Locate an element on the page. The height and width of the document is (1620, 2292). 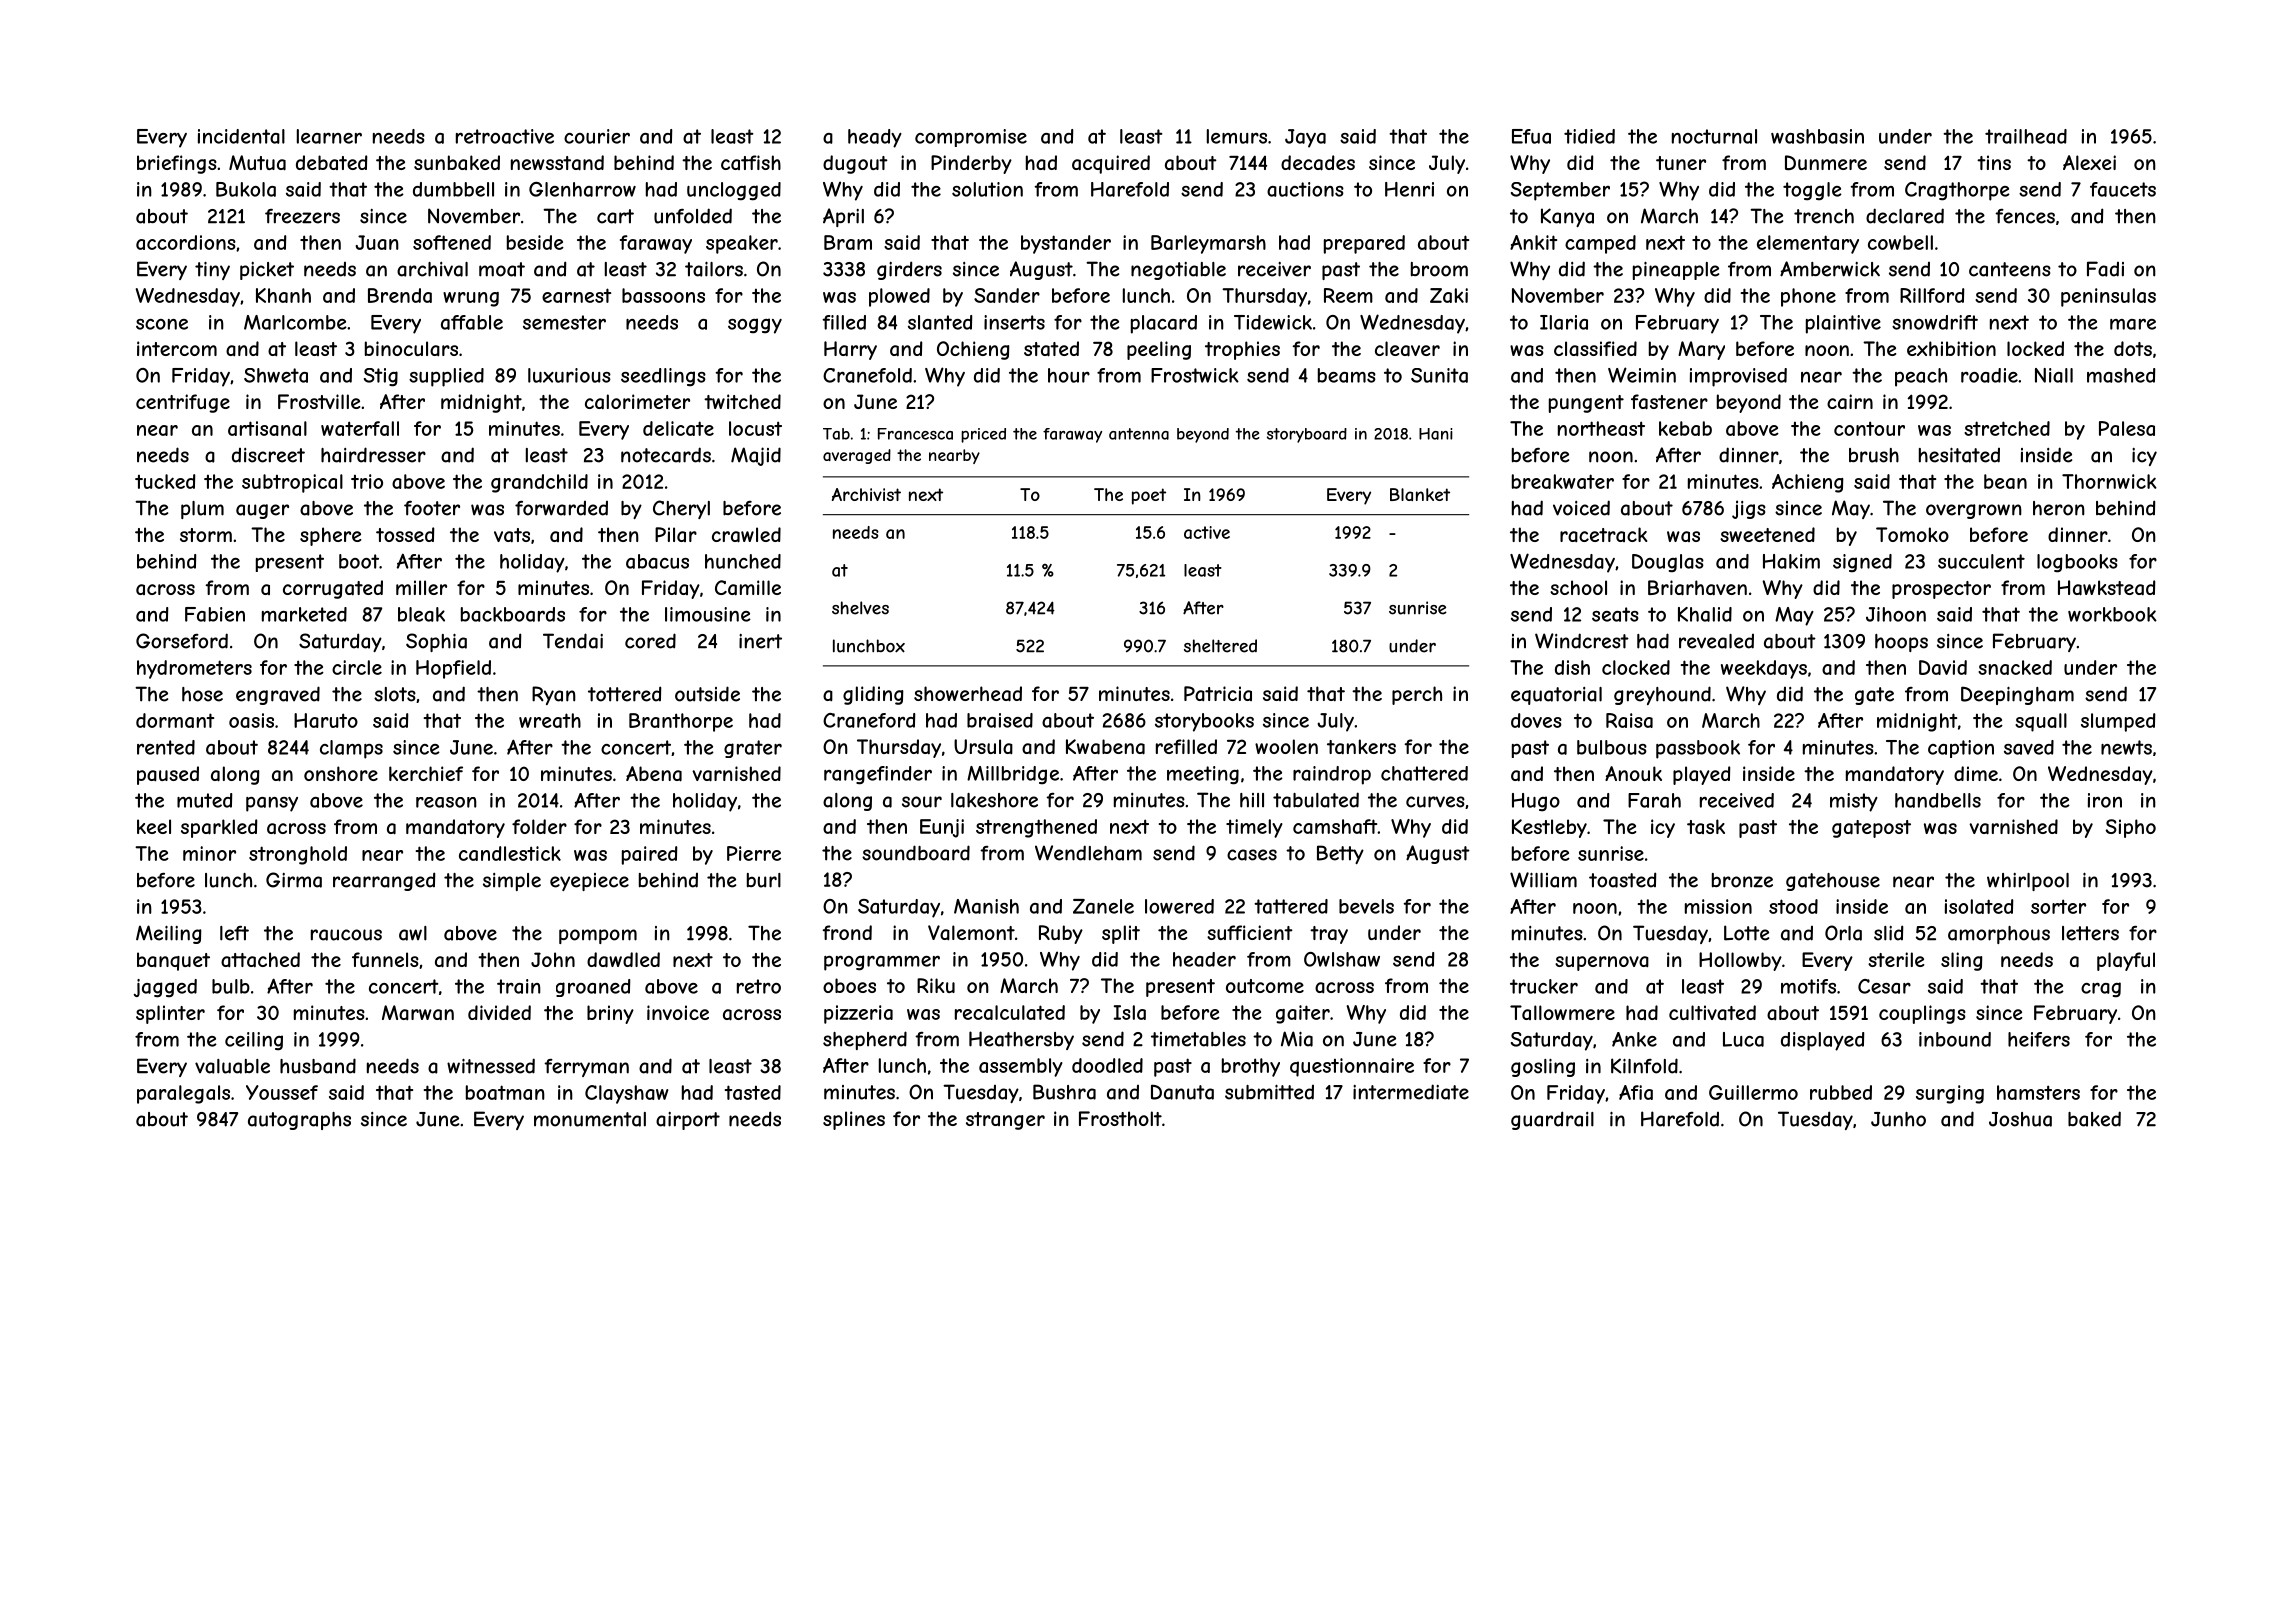
Palesa is located at coordinates (2127, 428).
